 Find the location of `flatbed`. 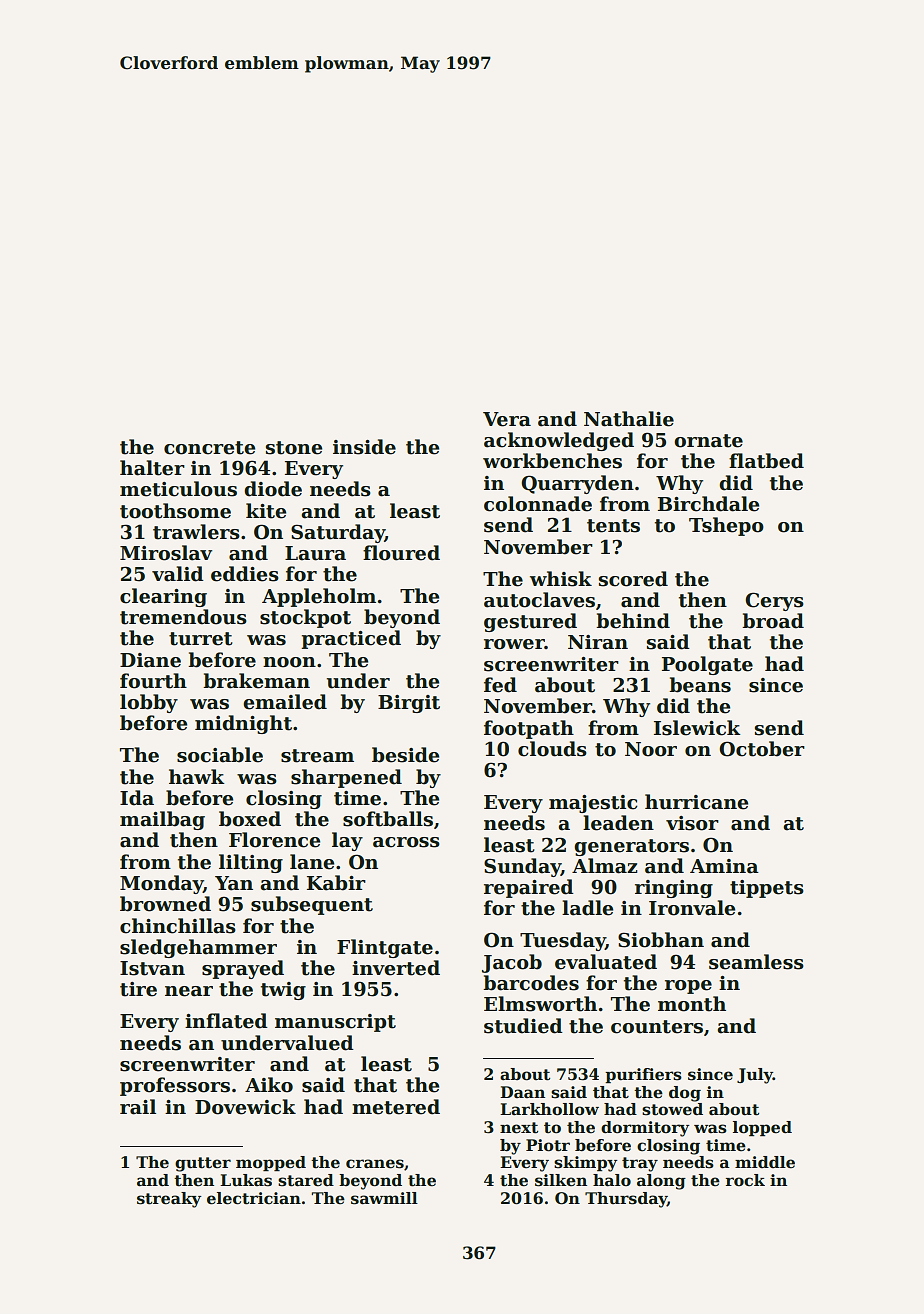

flatbed is located at coordinates (766, 461).
